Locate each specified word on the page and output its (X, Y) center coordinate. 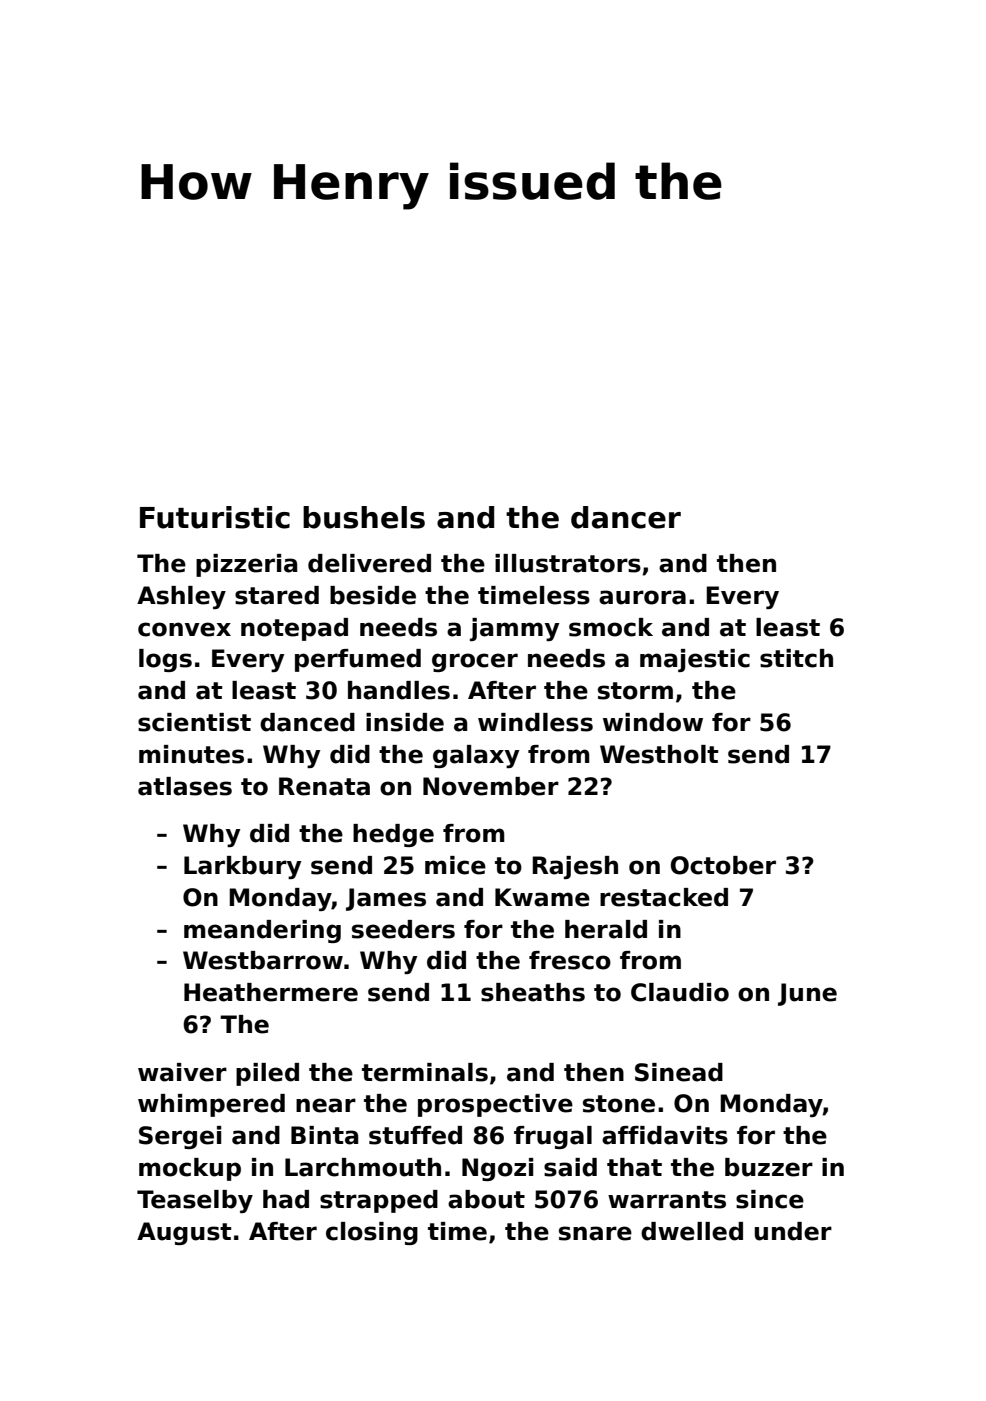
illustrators (568, 563)
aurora (642, 597)
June (807, 994)
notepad (294, 629)
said (570, 1167)
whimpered (211, 1105)
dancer (626, 517)
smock (611, 627)
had (286, 1199)
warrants (667, 1200)
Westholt (659, 754)
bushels (364, 517)
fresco (570, 960)
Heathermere (271, 992)
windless (535, 722)
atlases (185, 786)
